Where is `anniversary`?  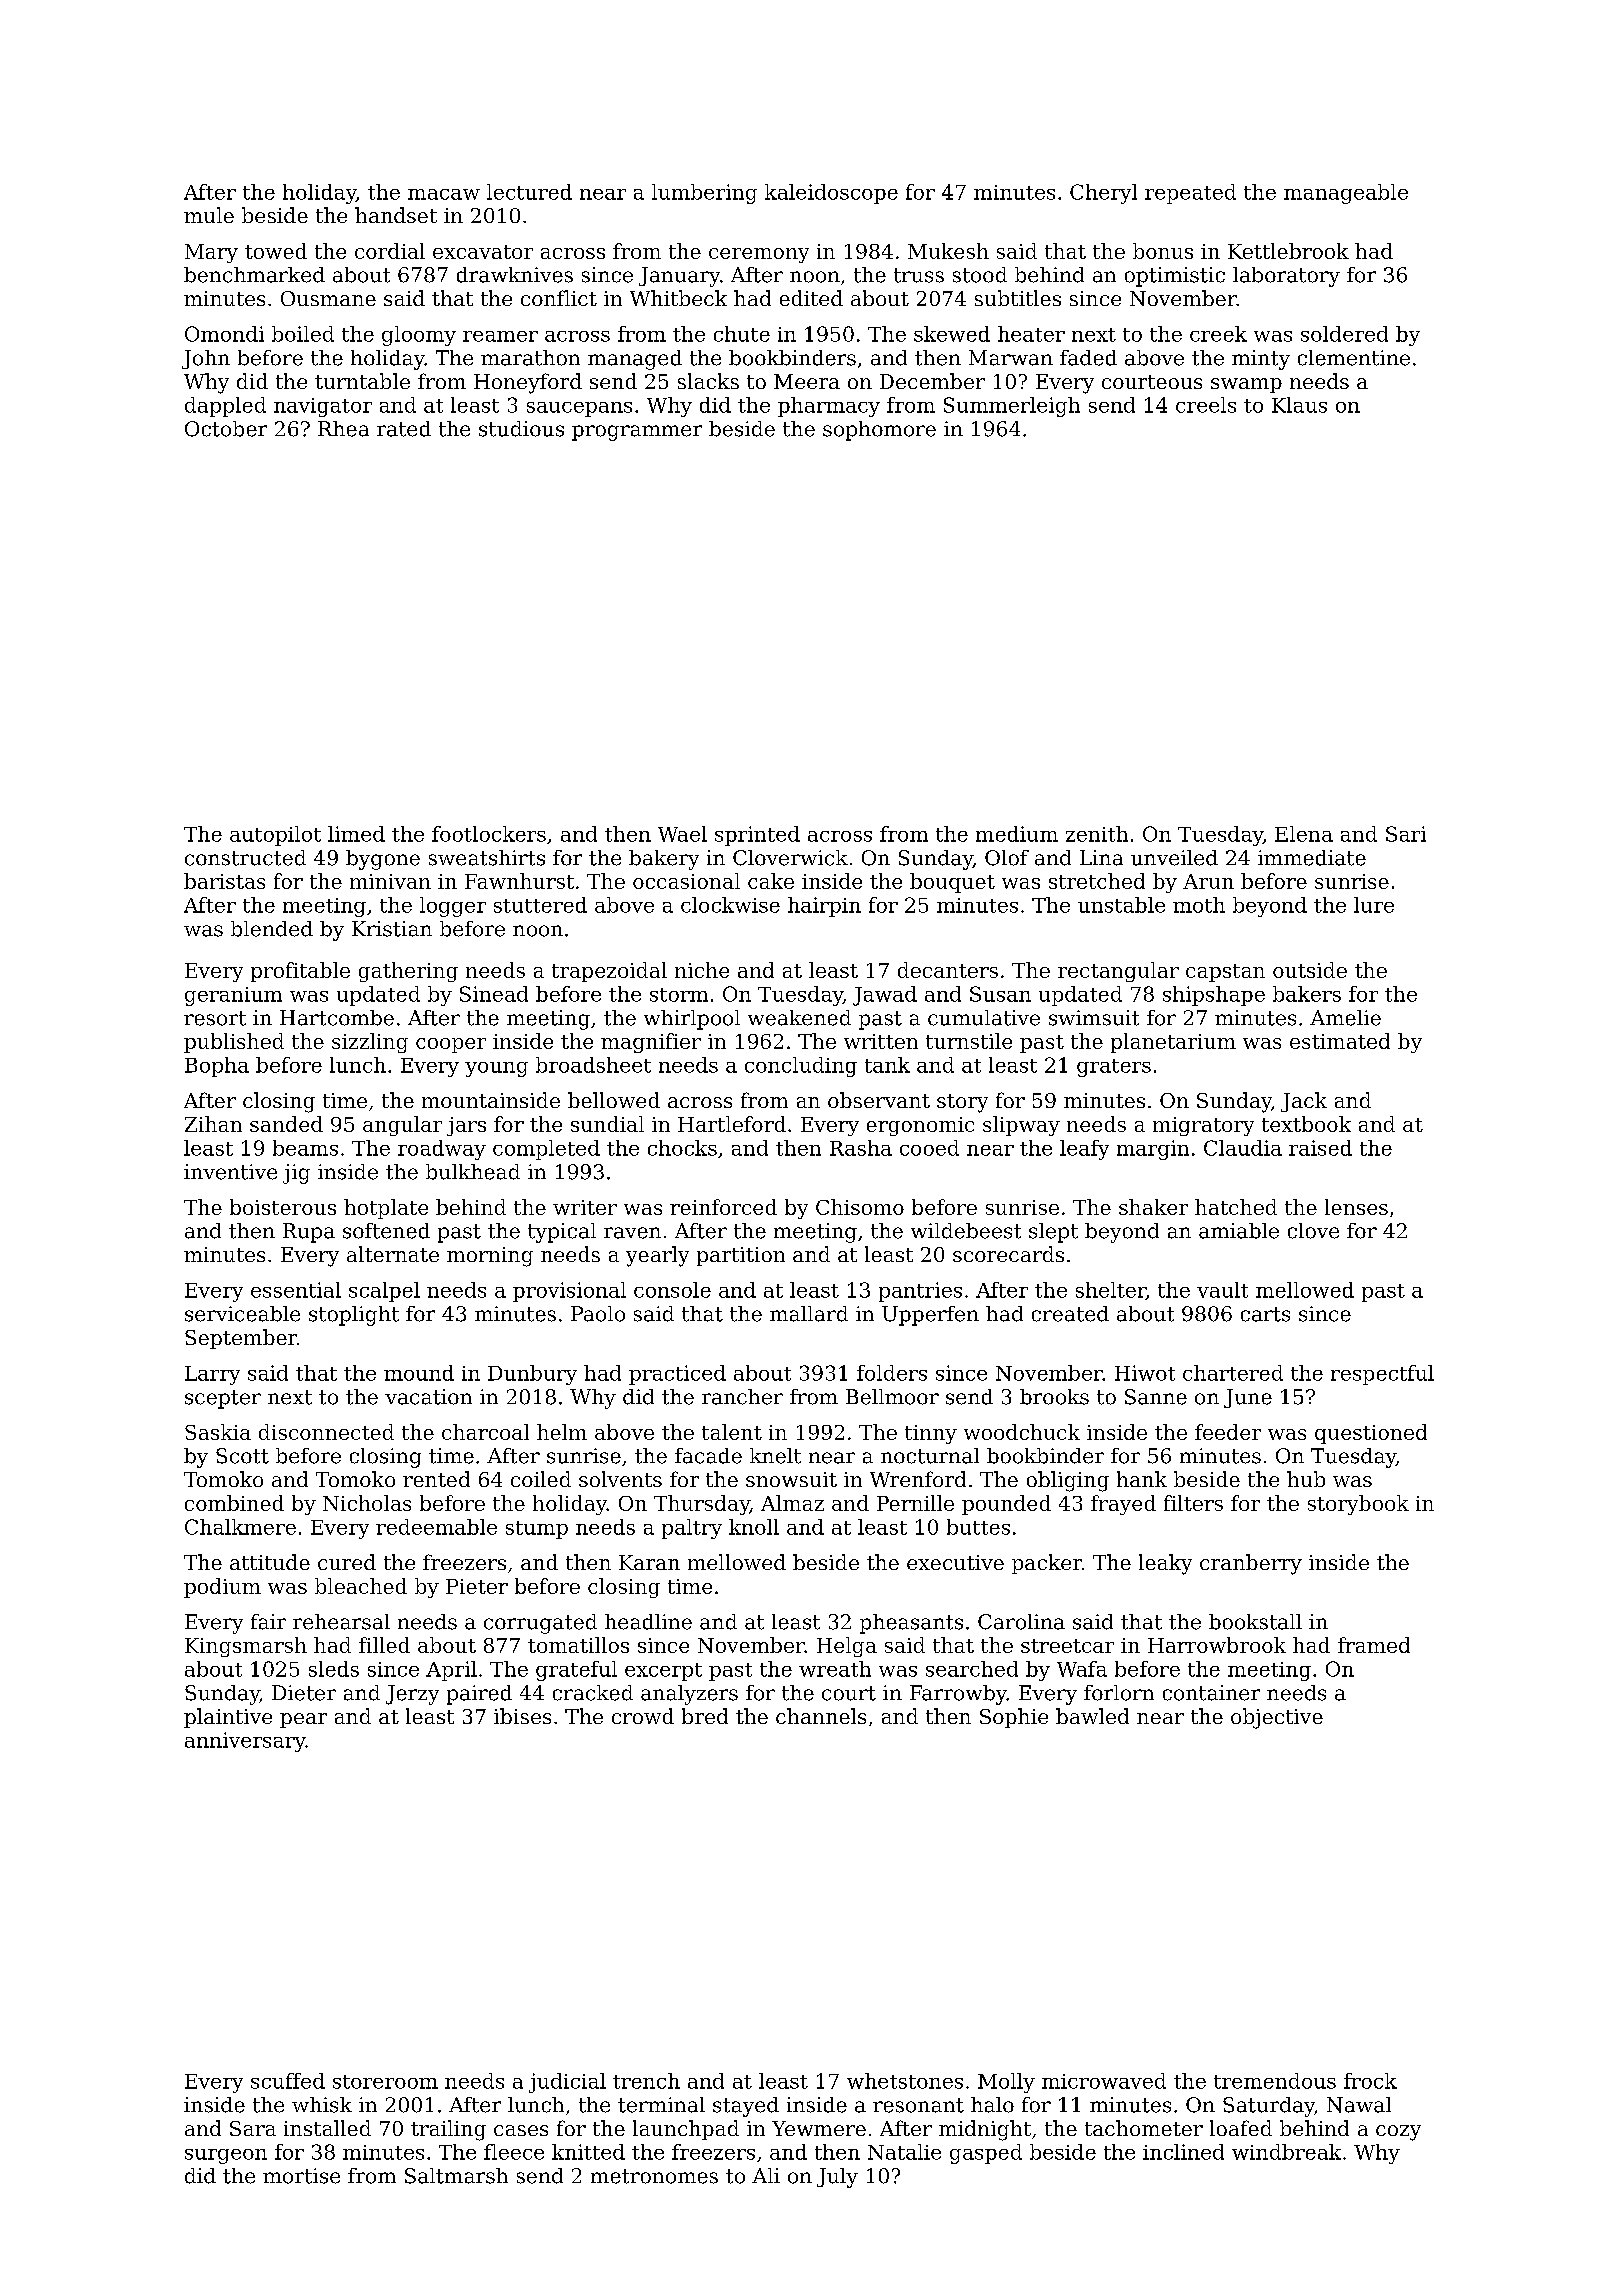 anniversary is located at coordinates (245, 1742).
